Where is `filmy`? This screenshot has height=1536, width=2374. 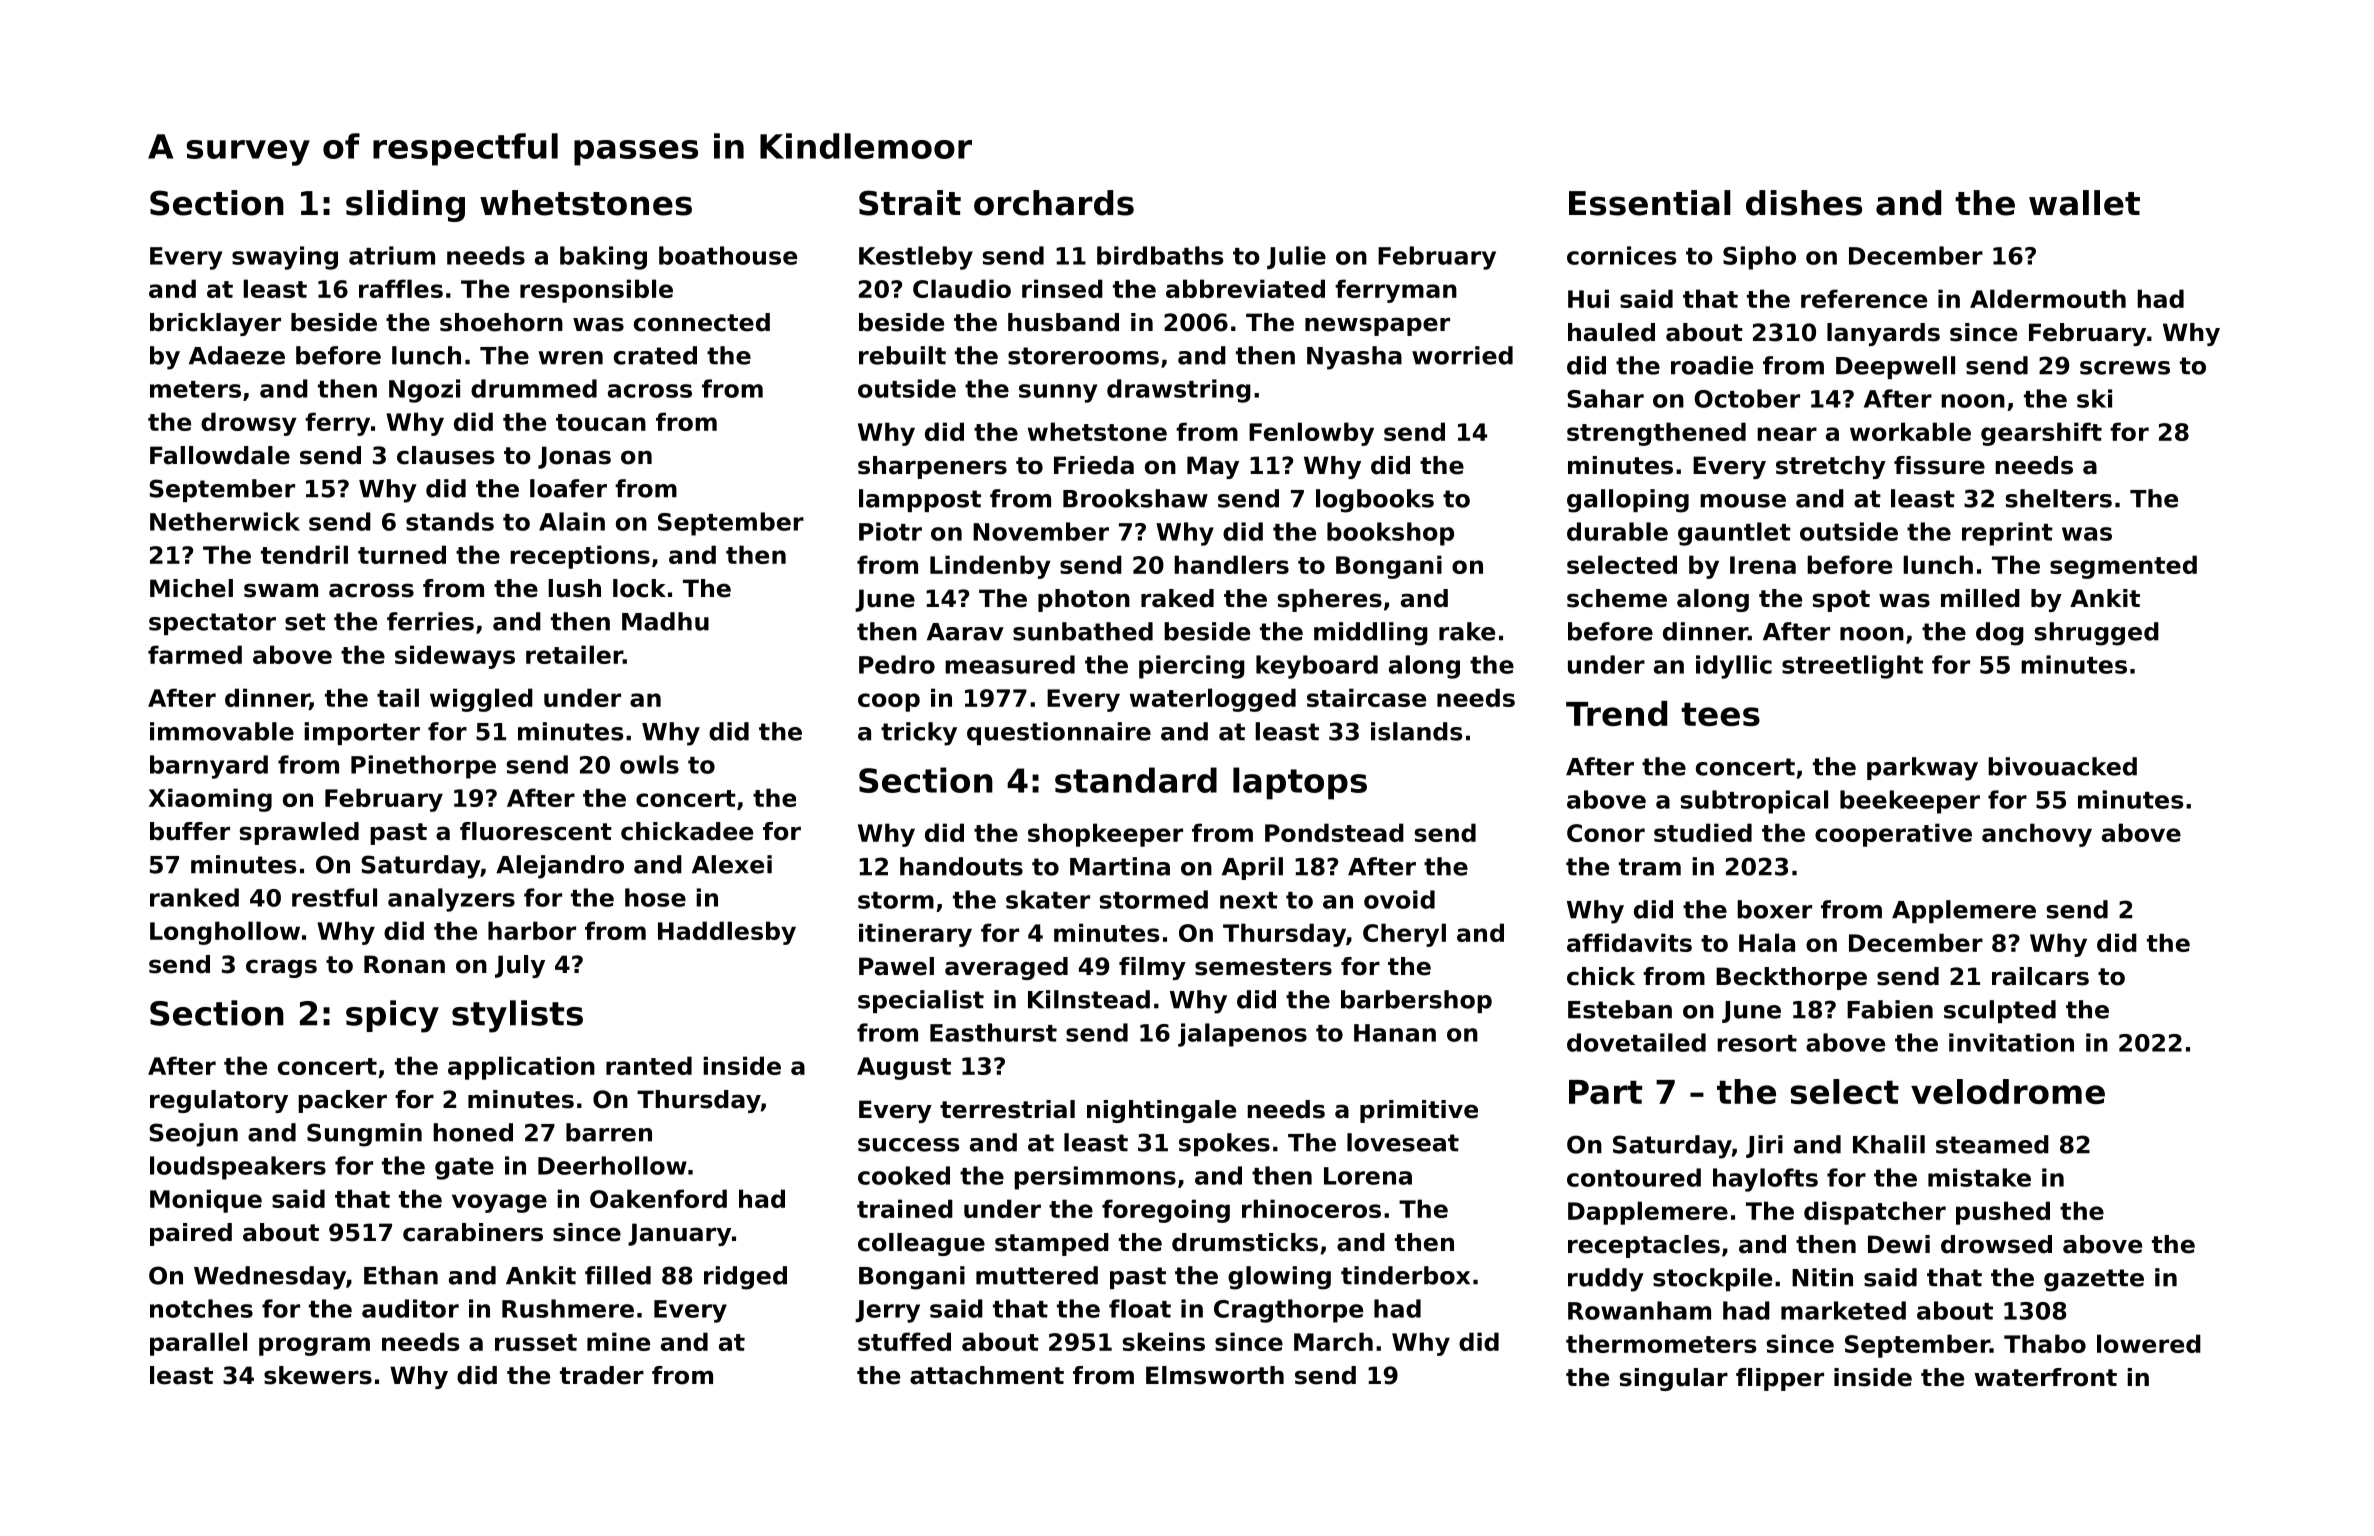
filmy is located at coordinates (1152, 968).
